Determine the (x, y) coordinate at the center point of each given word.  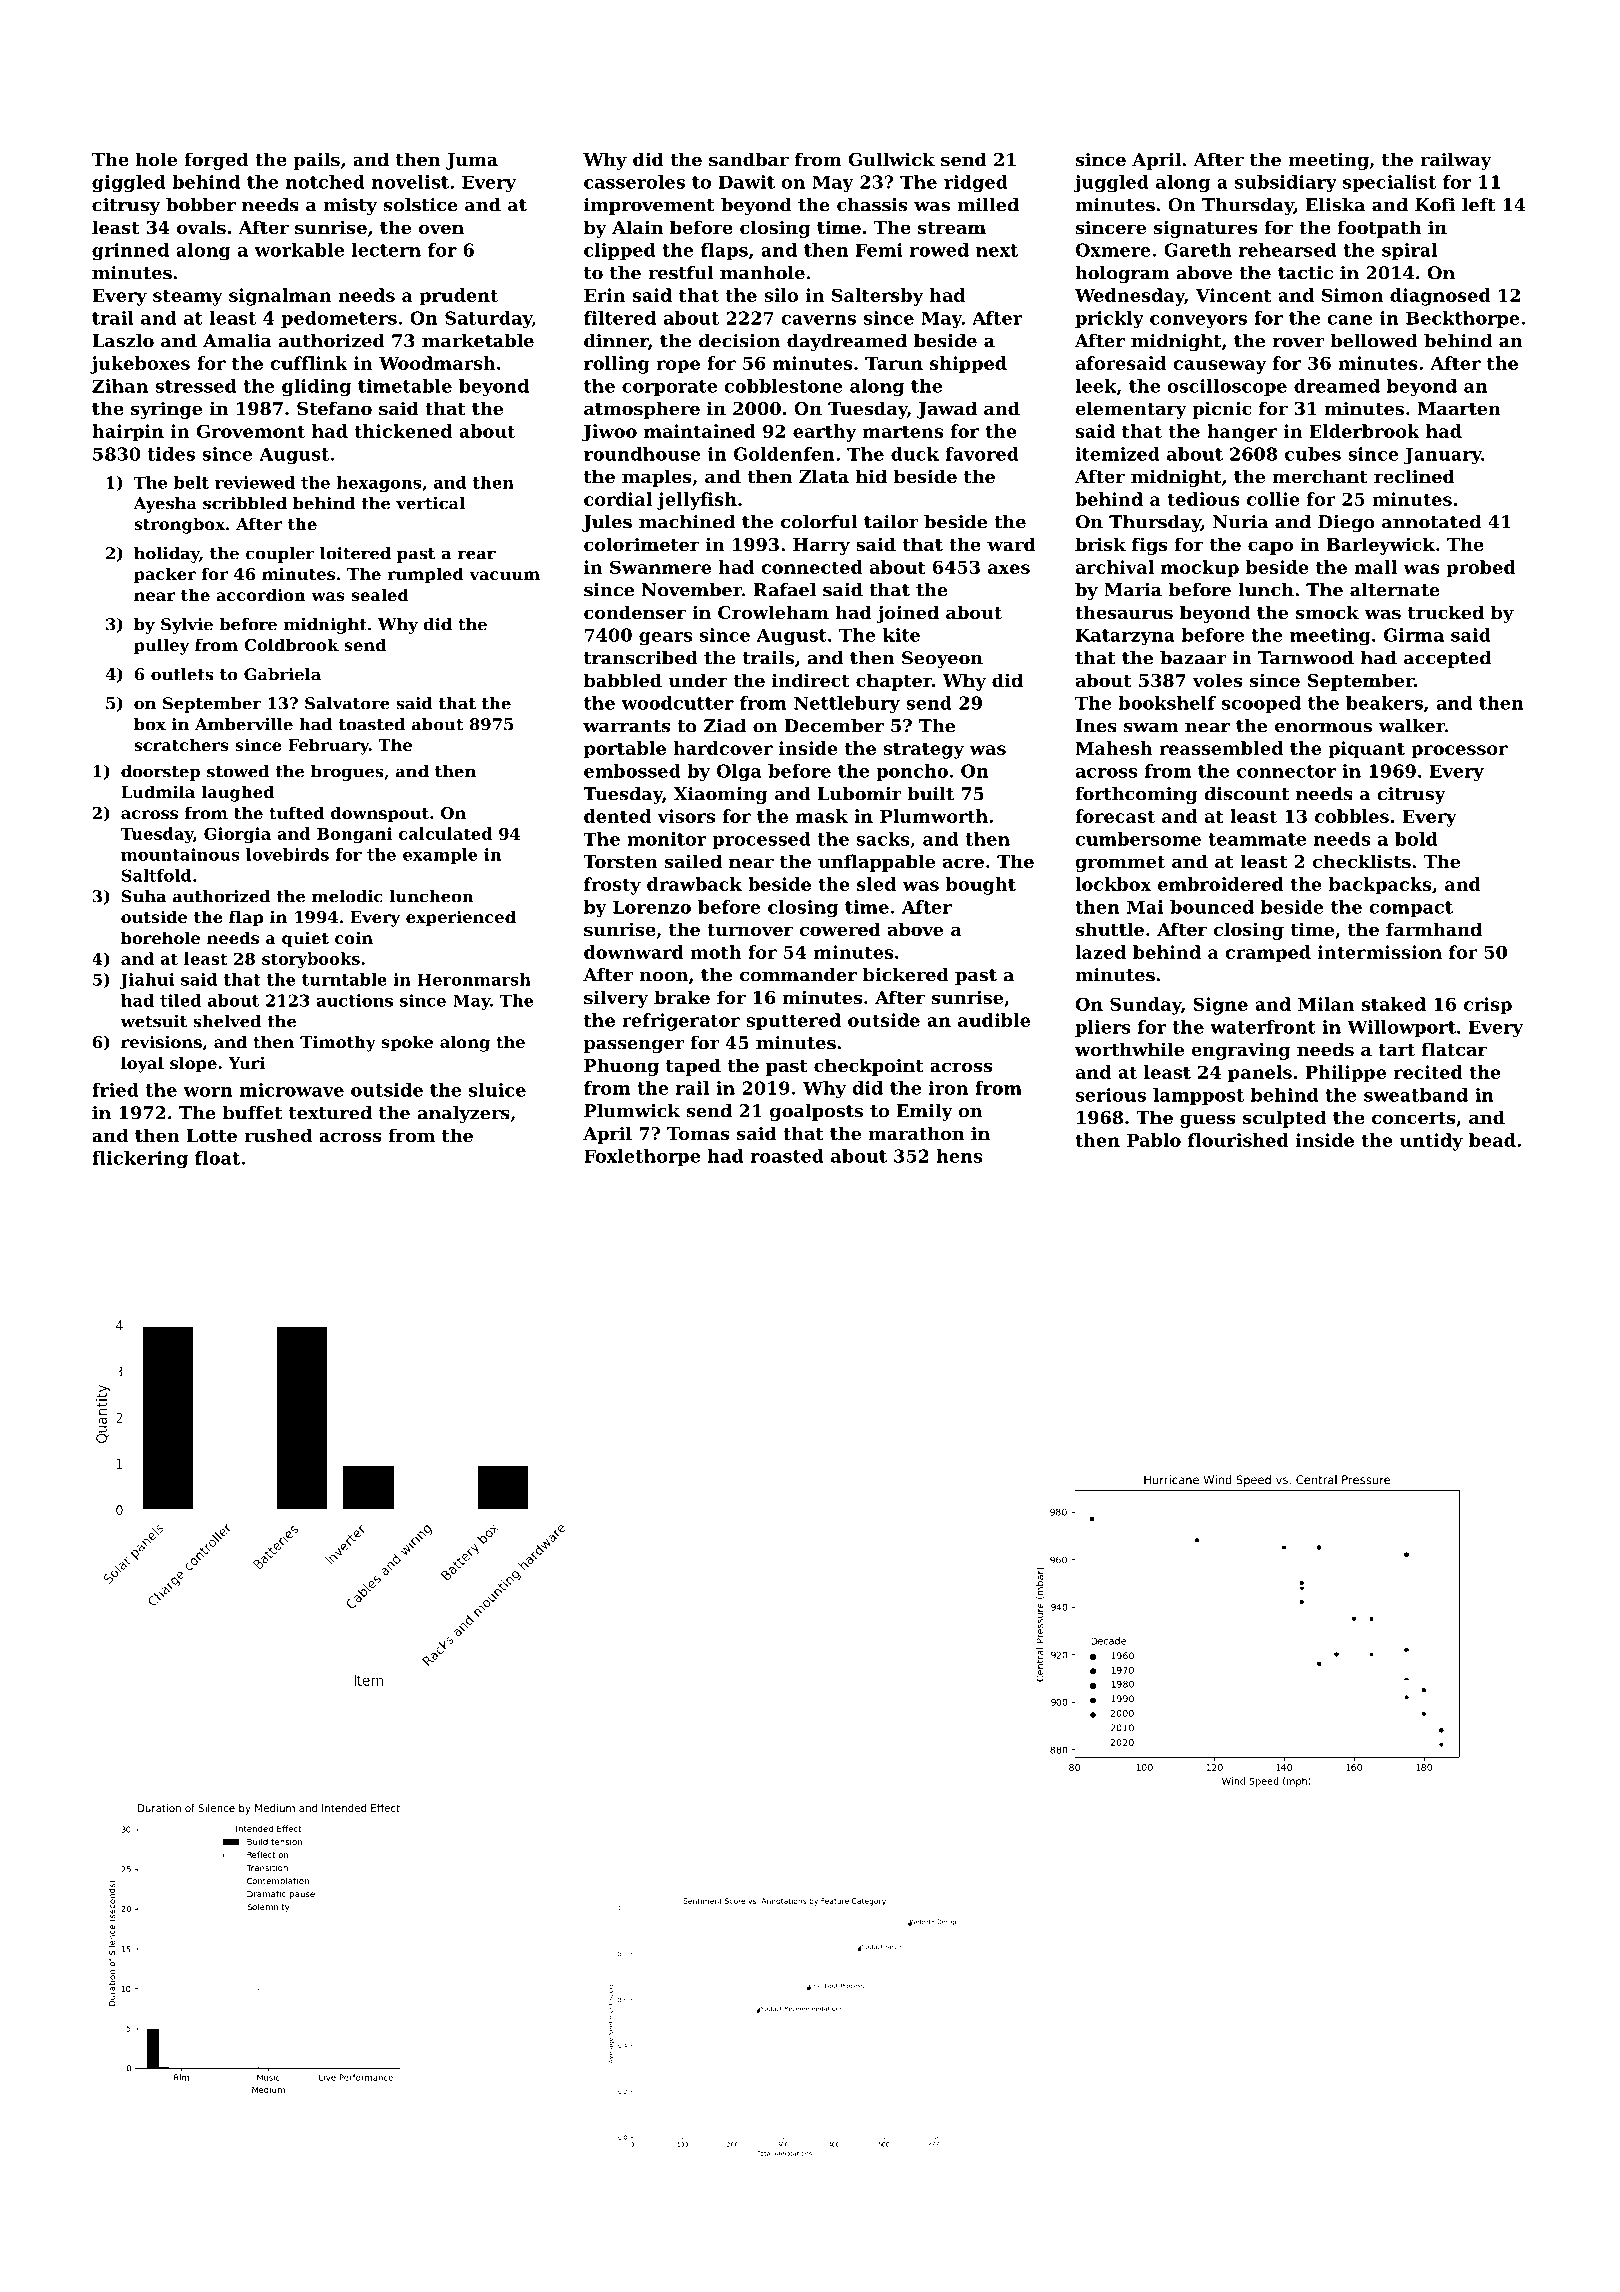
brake (682, 997)
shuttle (1110, 929)
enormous (1323, 728)
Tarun (894, 363)
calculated (445, 833)
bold (1416, 839)
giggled (129, 184)
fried (115, 1090)
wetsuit (153, 1021)
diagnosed (1440, 297)
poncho (912, 772)
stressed (195, 386)
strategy (923, 750)
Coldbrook (291, 644)
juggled (1111, 184)
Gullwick (892, 159)
